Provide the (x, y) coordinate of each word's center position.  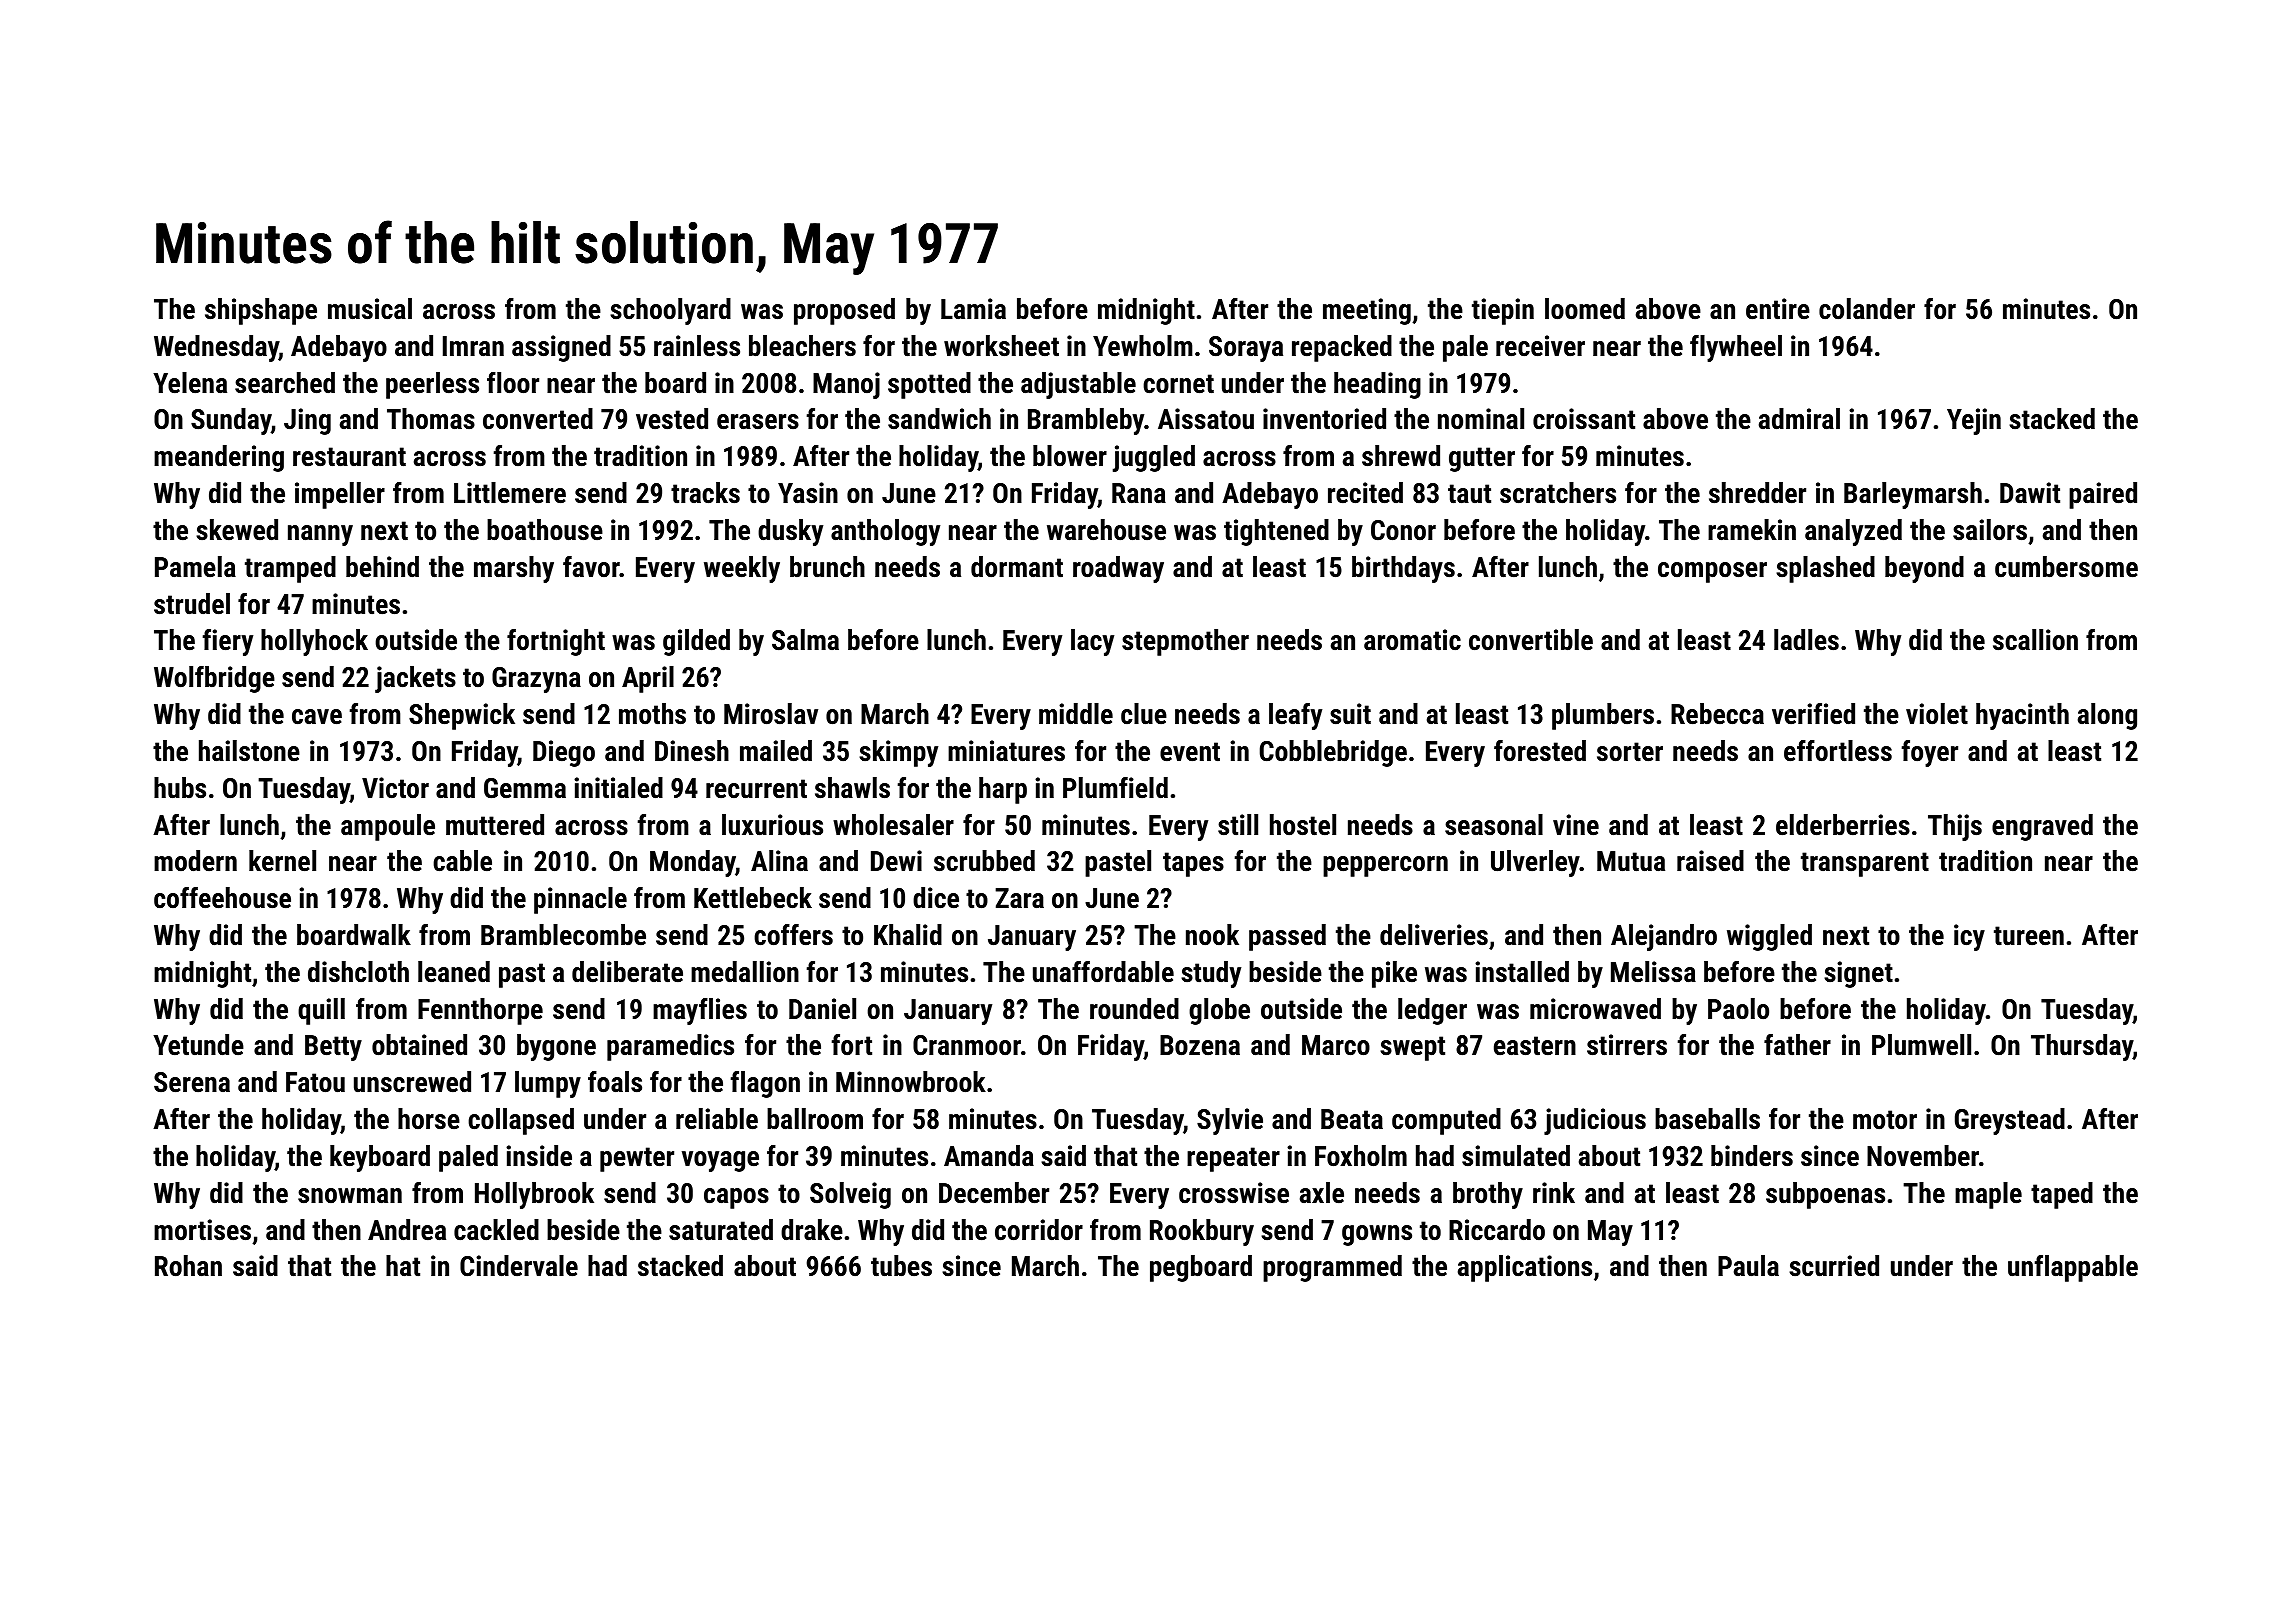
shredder (1757, 493)
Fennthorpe (480, 1011)
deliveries (1434, 935)
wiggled (1769, 937)
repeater (1233, 1159)
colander (1867, 309)
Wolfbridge (214, 679)
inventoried (1324, 419)
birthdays (1403, 569)
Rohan (188, 1266)
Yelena (190, 383)
